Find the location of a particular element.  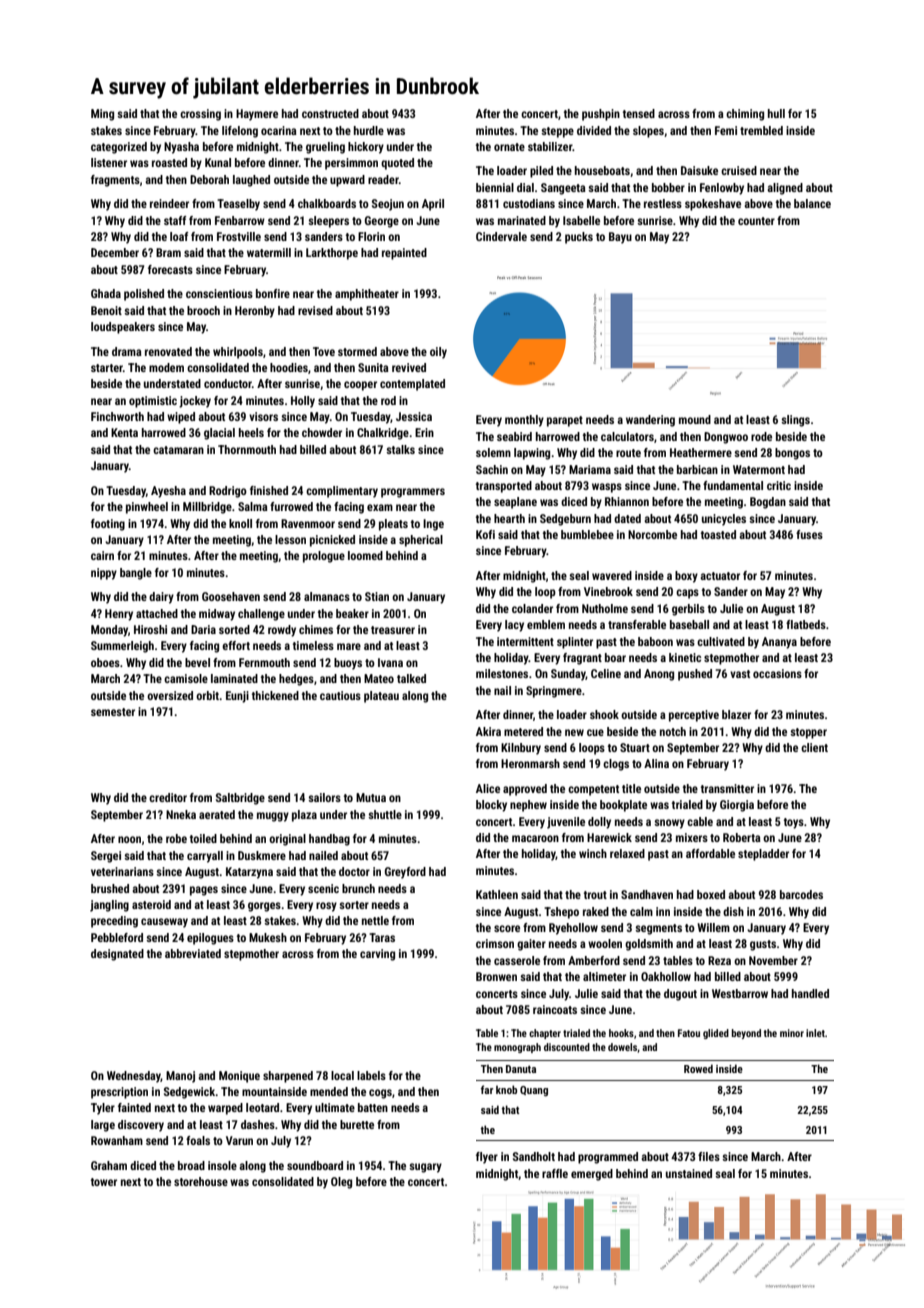

chowder is located at coordinates (322, 432).
